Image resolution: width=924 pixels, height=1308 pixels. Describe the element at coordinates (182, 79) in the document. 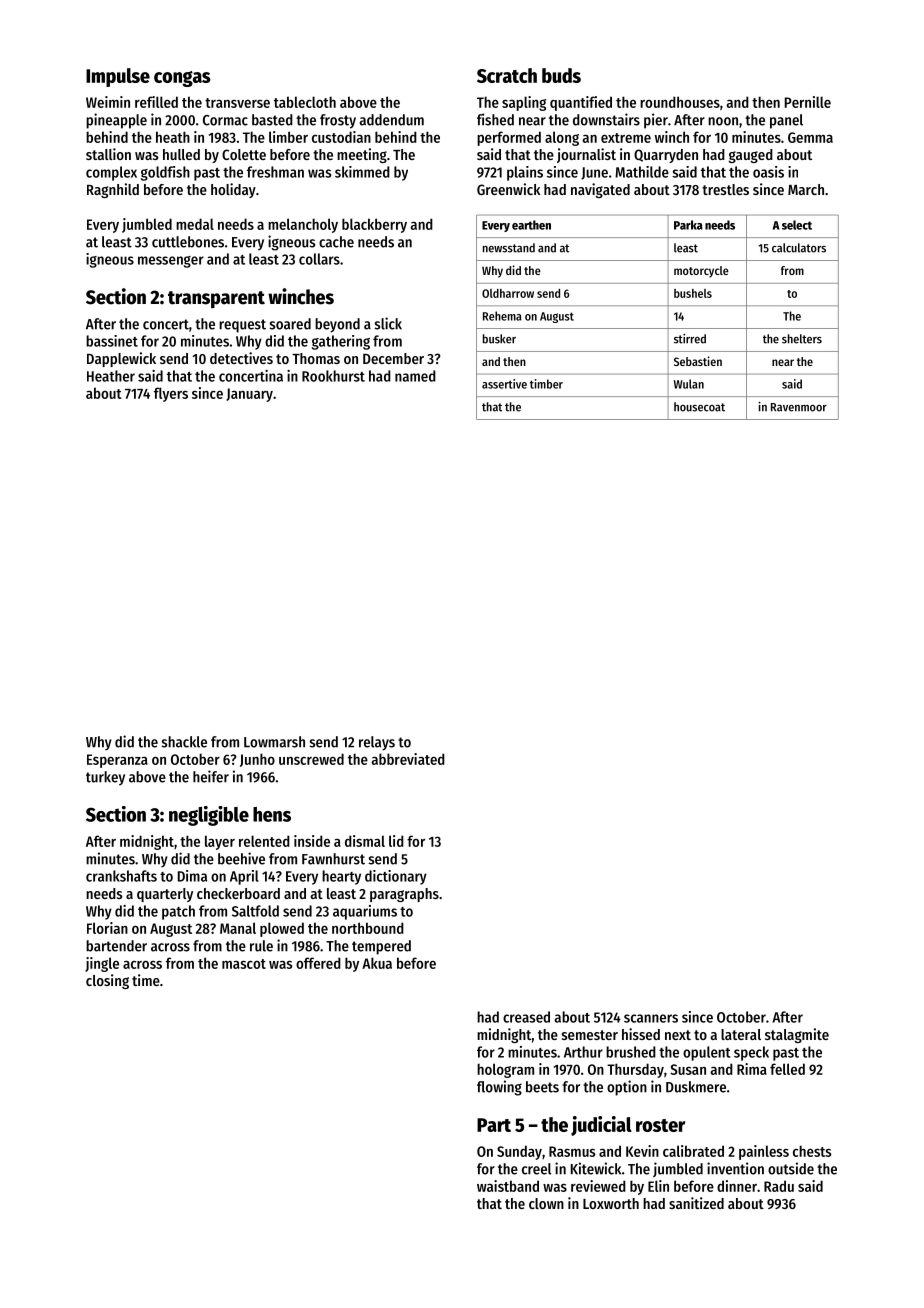

I see `congas` at that location.
